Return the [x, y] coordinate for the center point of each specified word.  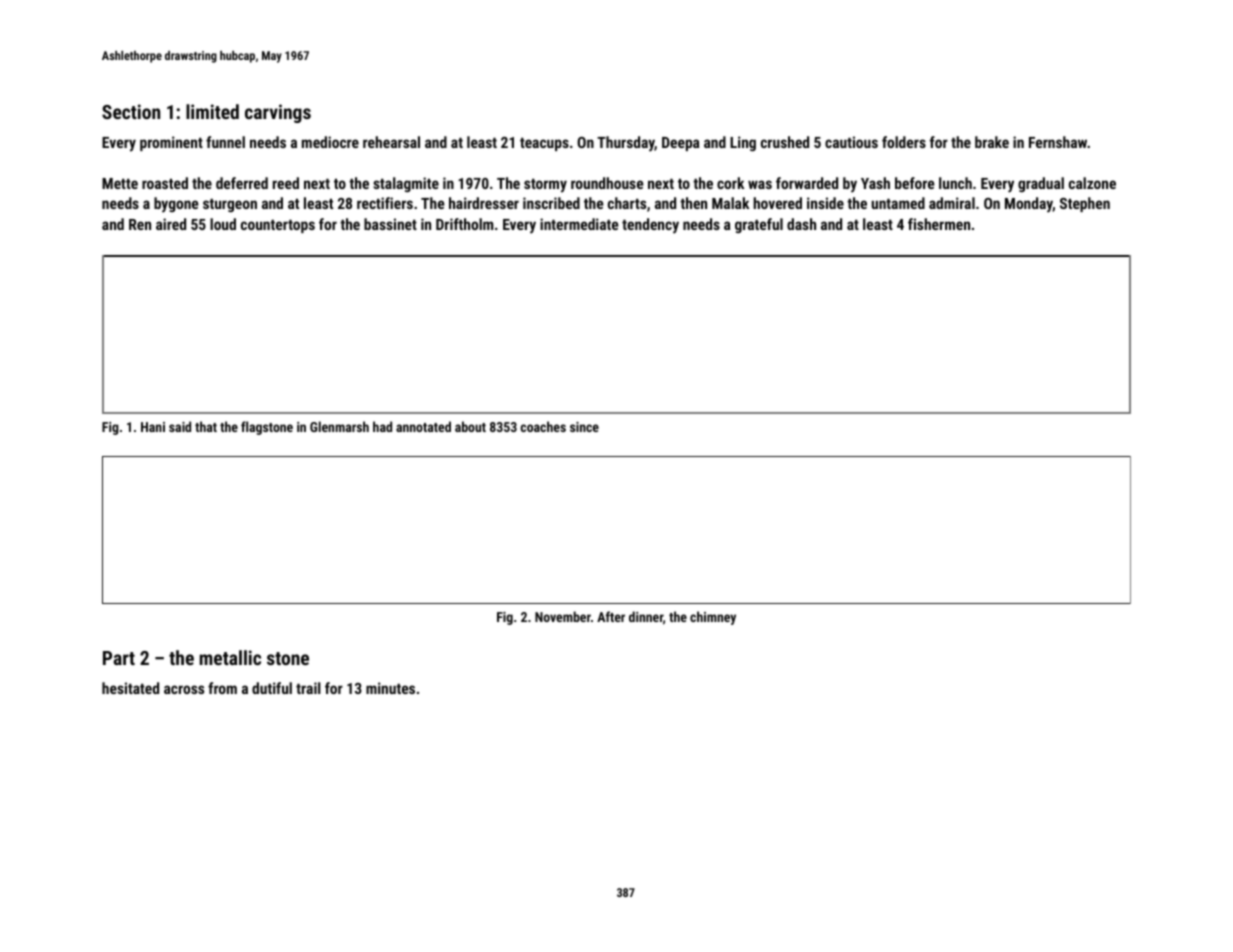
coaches [543, 426]
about [470, 426]
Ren [140, 224]
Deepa [680, 144]
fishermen [939, 224]
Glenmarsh [339, 426]
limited [212, 111]
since [584, 427]
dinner [646, 616]
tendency [650, 226]
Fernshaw [1058, 142]
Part [119, 658]
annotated [423, 426]
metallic [230, 657]
